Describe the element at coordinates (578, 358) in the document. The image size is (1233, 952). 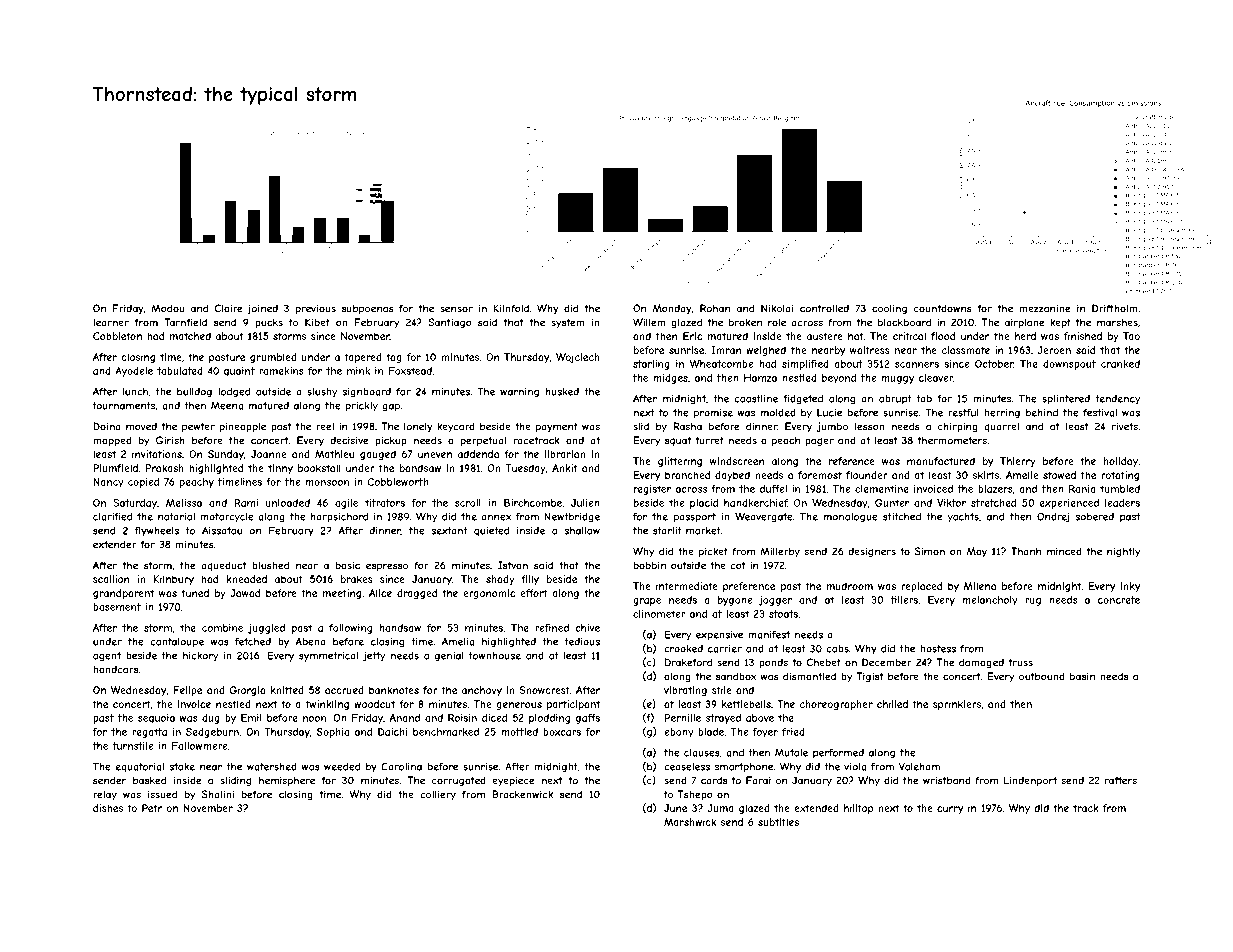
I see `Wojciech` at that location.
